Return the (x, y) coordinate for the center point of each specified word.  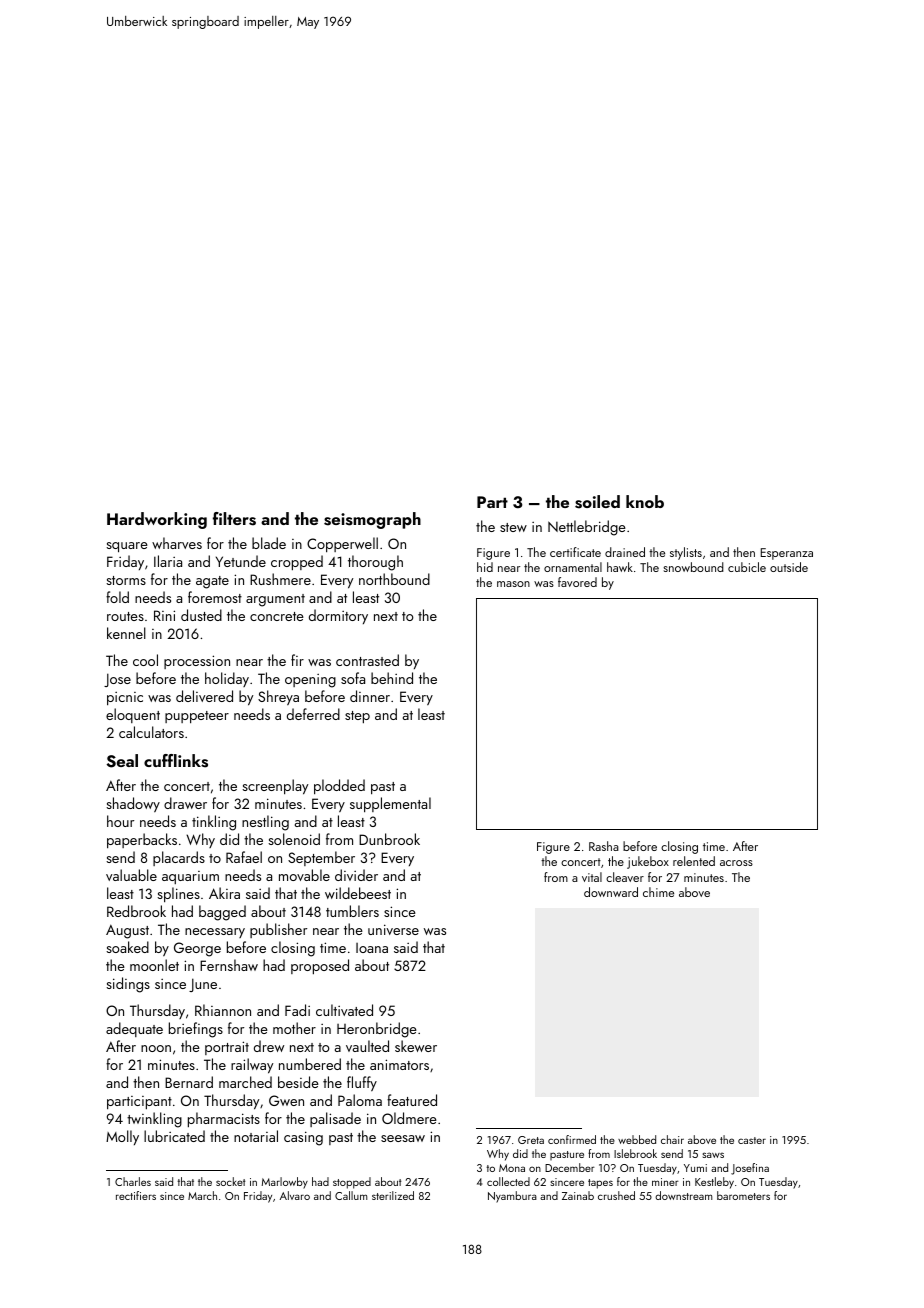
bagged (222, 913)
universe (393, 929)
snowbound (693, 567)
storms (126, 580)
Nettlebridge (587, 528)
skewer (416, 1046)
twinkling (154, 1120)
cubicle (747, 567)
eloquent (133, 715)
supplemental (390, 804)
